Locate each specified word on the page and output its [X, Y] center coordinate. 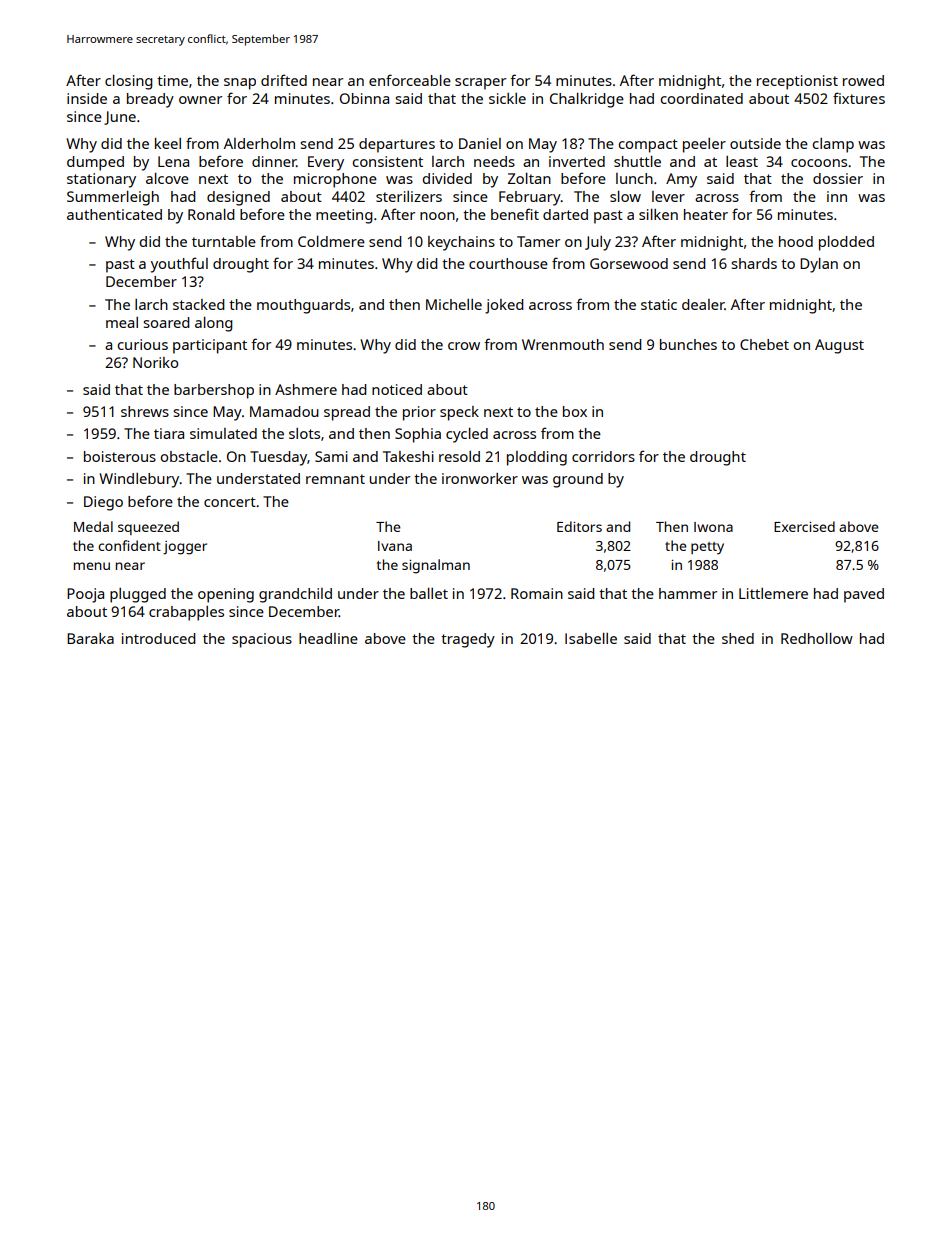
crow [464, 346]
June [120, 118]
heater [706, 214]
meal [122, 322]
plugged [138, 595]
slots [304, 433]
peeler [704, 145]
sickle [507, 98]
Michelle [454, 304]
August [839, 346]
